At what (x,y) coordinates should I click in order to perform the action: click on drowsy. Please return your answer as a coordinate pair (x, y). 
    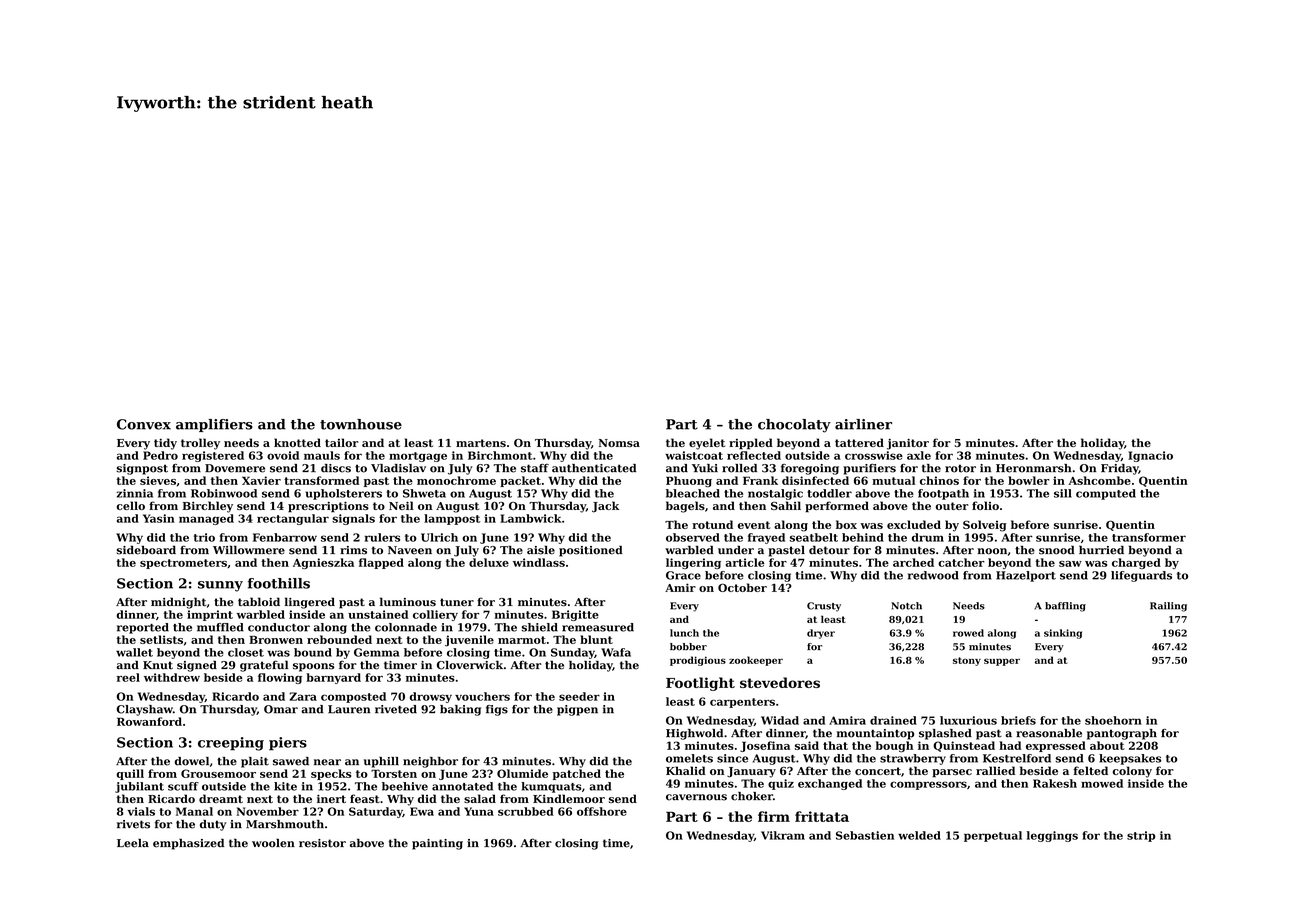
    Looking at the image, I should click on (431, 697).
